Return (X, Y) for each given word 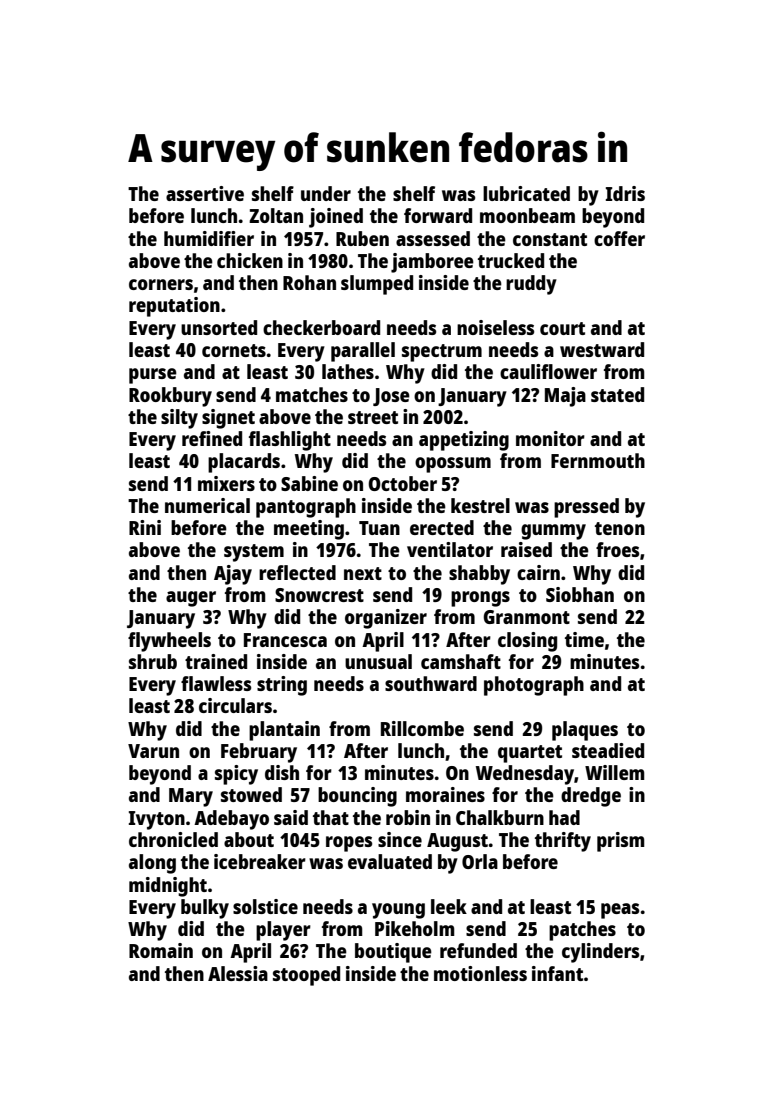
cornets (234, 350)
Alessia (238, 973)
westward (602, 349)
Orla (480, 861)
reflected (297, 572)
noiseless (495, 327)
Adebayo (231, 820)
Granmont (526, 617)
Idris (625, 193)
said (291, 817)
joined (336, 218)
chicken (250, 260)
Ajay (233, 575)
